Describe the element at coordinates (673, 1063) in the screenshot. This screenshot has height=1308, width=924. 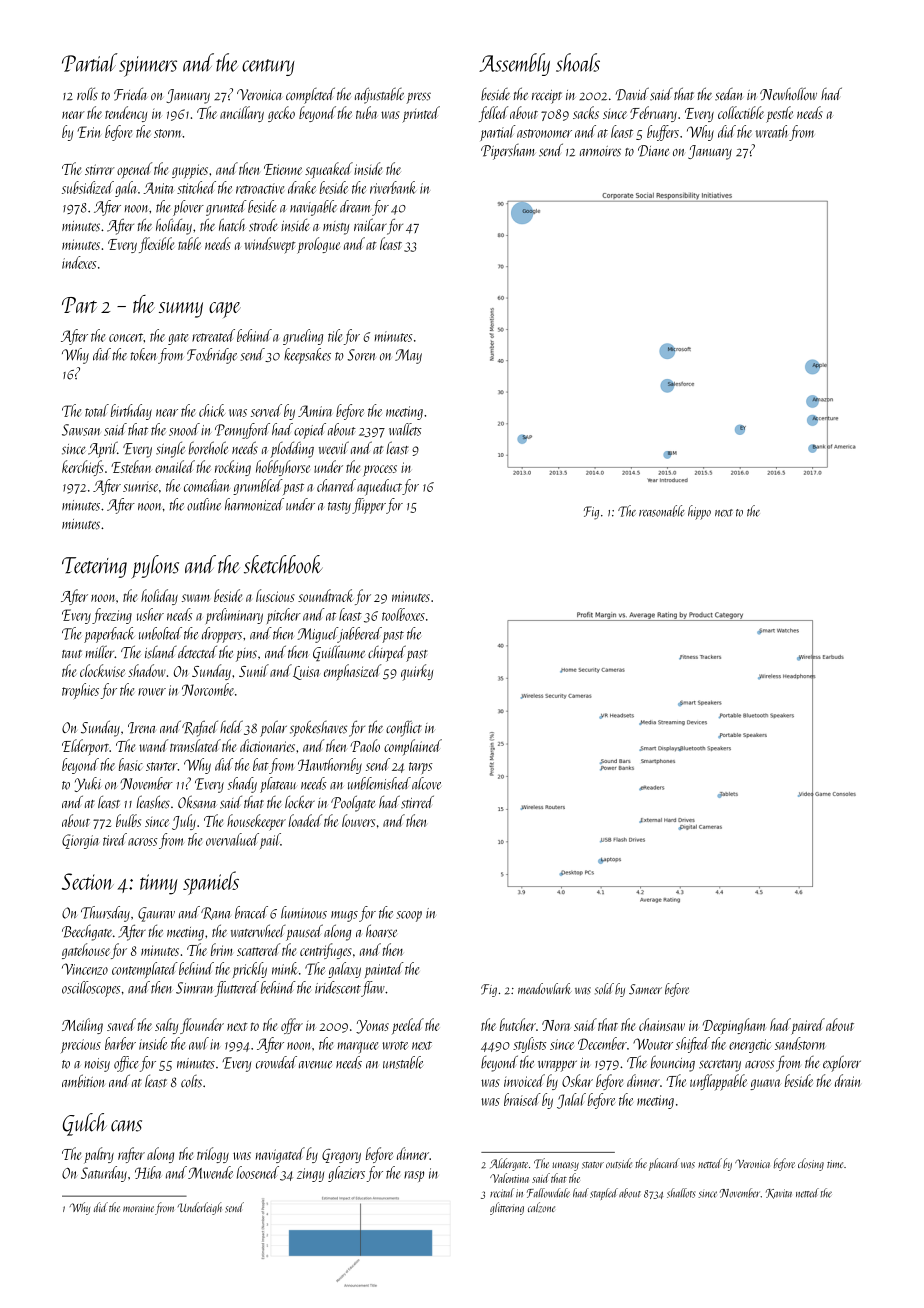
I see `bouncing` at that location.
